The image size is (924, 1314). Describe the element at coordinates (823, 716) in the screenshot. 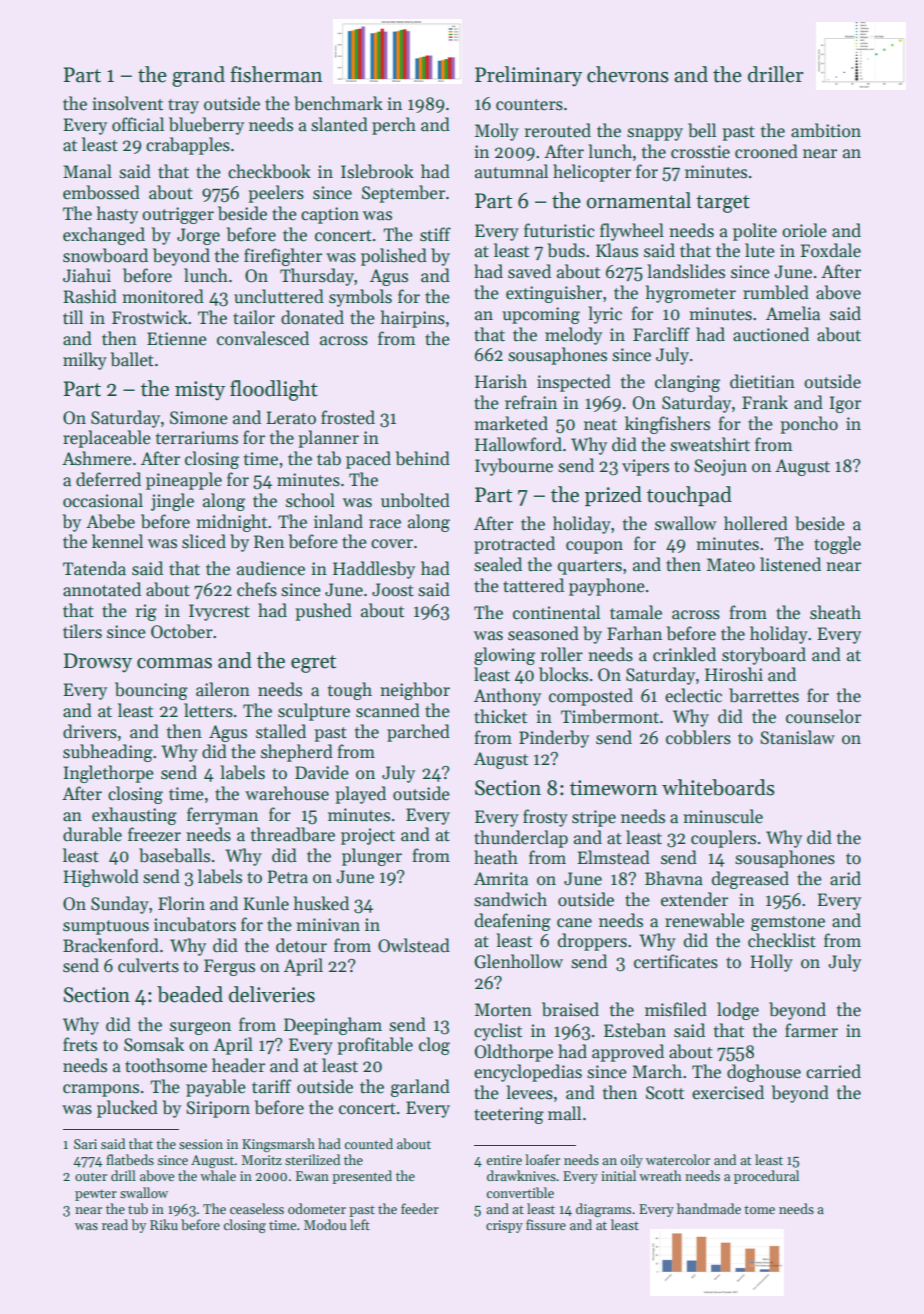

I see `counselor` at that location.
